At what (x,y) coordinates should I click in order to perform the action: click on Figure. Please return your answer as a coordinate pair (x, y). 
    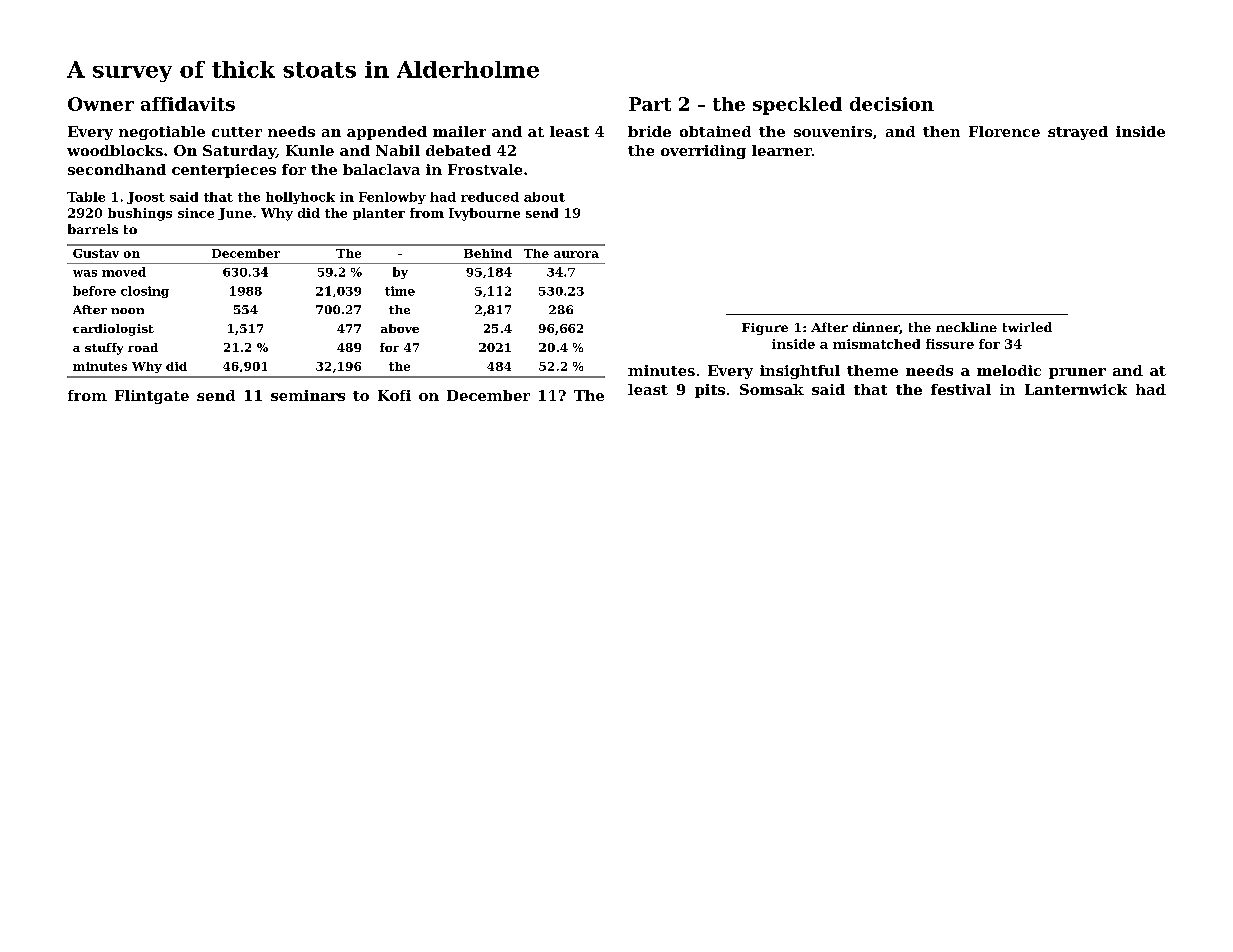
    Looking at the image, I should click on (765, 329).
